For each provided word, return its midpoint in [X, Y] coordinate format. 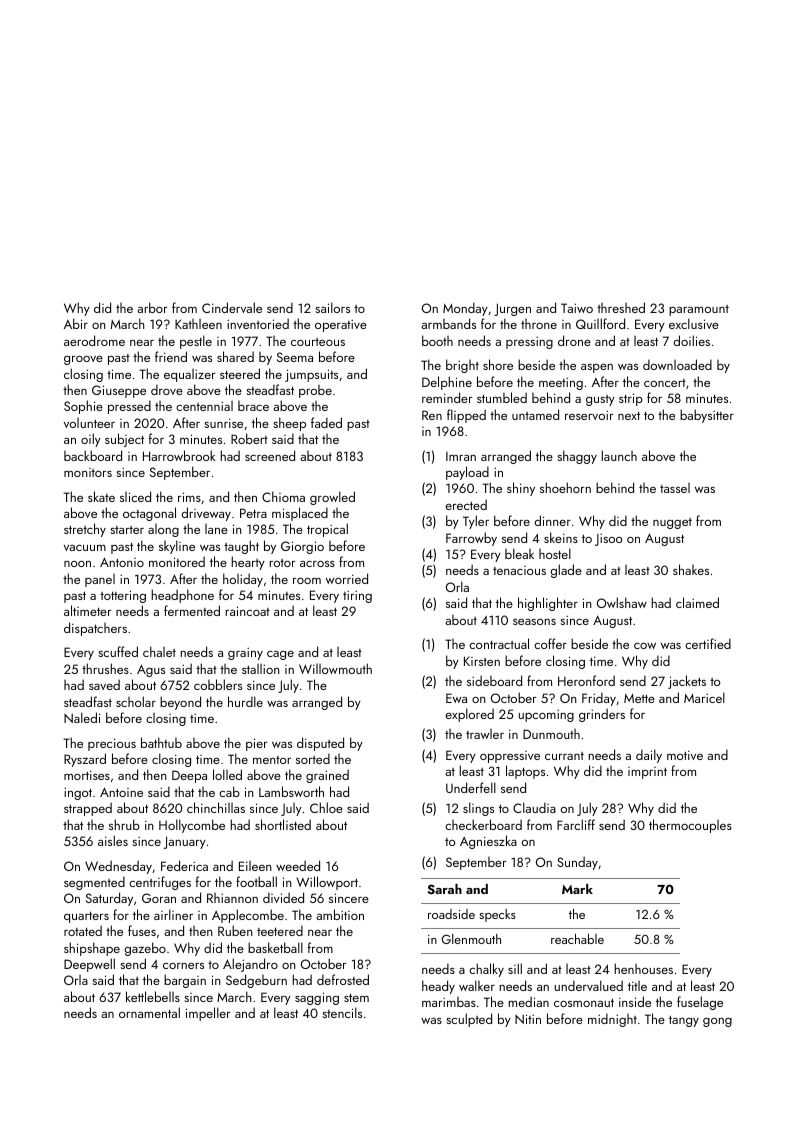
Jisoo [609, 540]
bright [462, 366]
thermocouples [690, 826]
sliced [135, 496]
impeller [208, 1014]
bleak [519, 553]
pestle [196, 342]
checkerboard [483, 824]
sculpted [469, 1020]
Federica [184, 865]
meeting [561, 384]
